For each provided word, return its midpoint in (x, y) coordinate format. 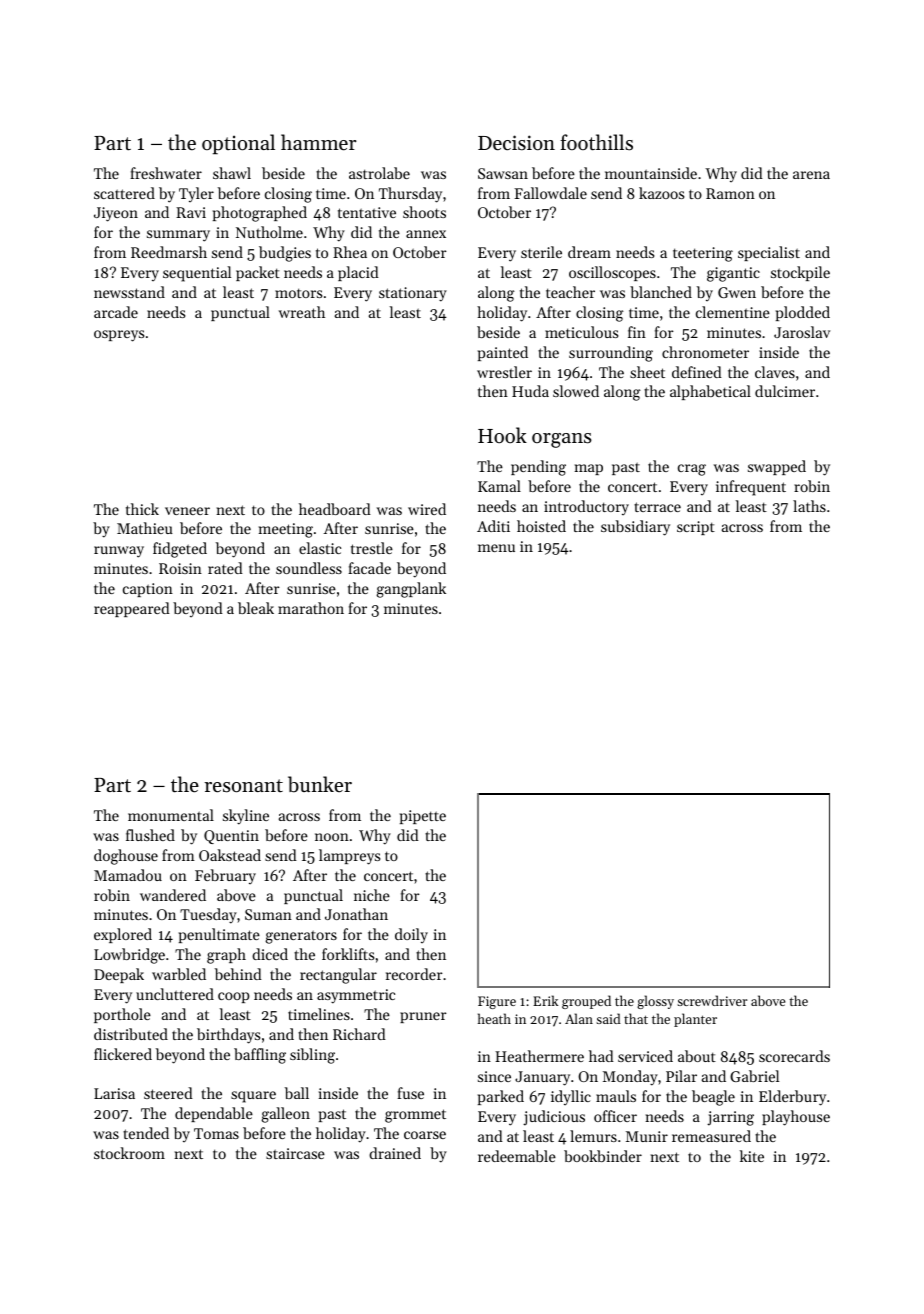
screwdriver (712, 1000)
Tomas (216, 1133)
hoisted (541, 526)
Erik (545, 1000)
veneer (187, 511)
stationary (413, 294)
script (696, 528)
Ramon (730, 193)
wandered (173, 895)
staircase (295, 1153)
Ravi (191, 212)
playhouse (796, 1118)
